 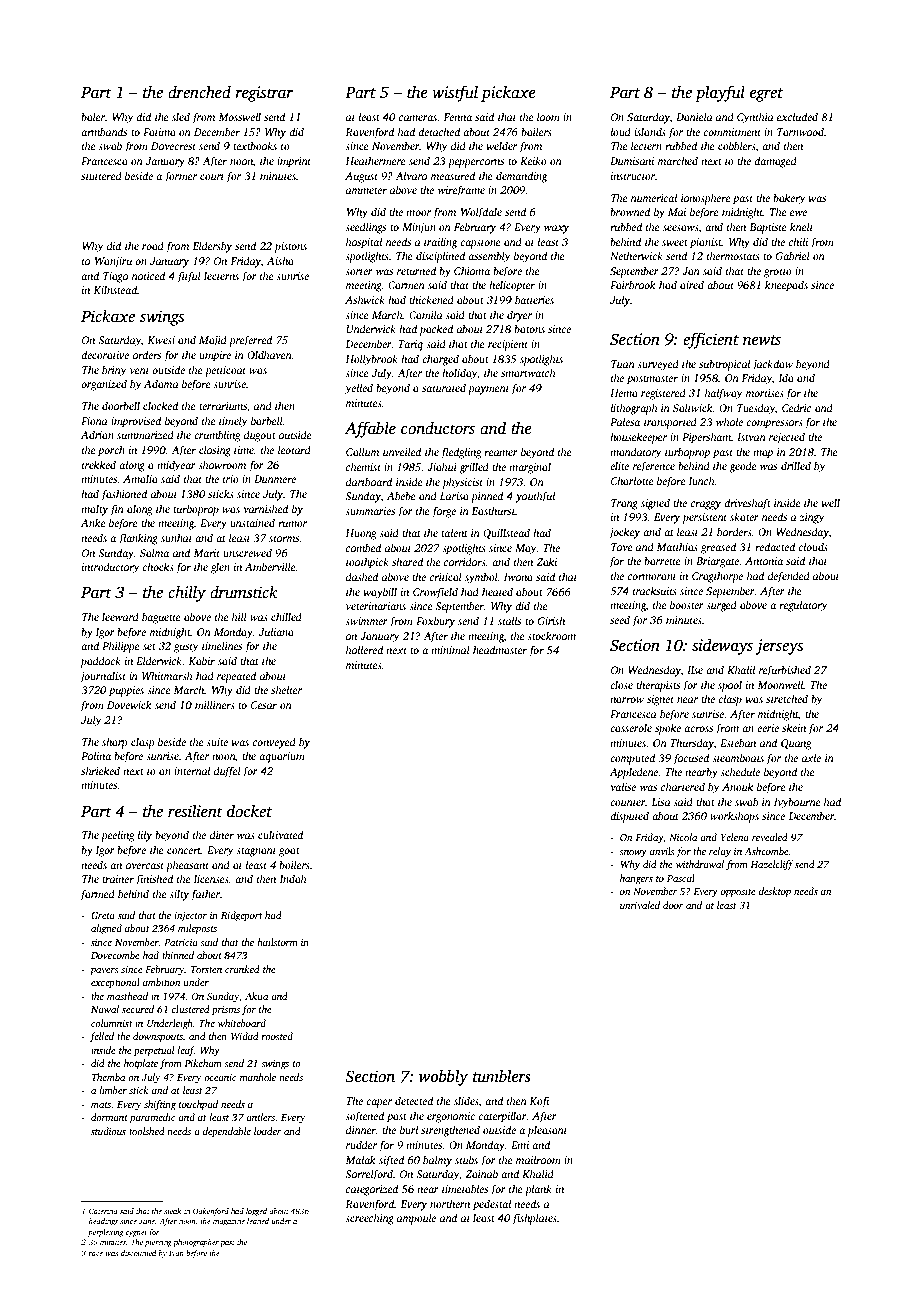 I want to click on Adrian, so click(x=97, y=434).
